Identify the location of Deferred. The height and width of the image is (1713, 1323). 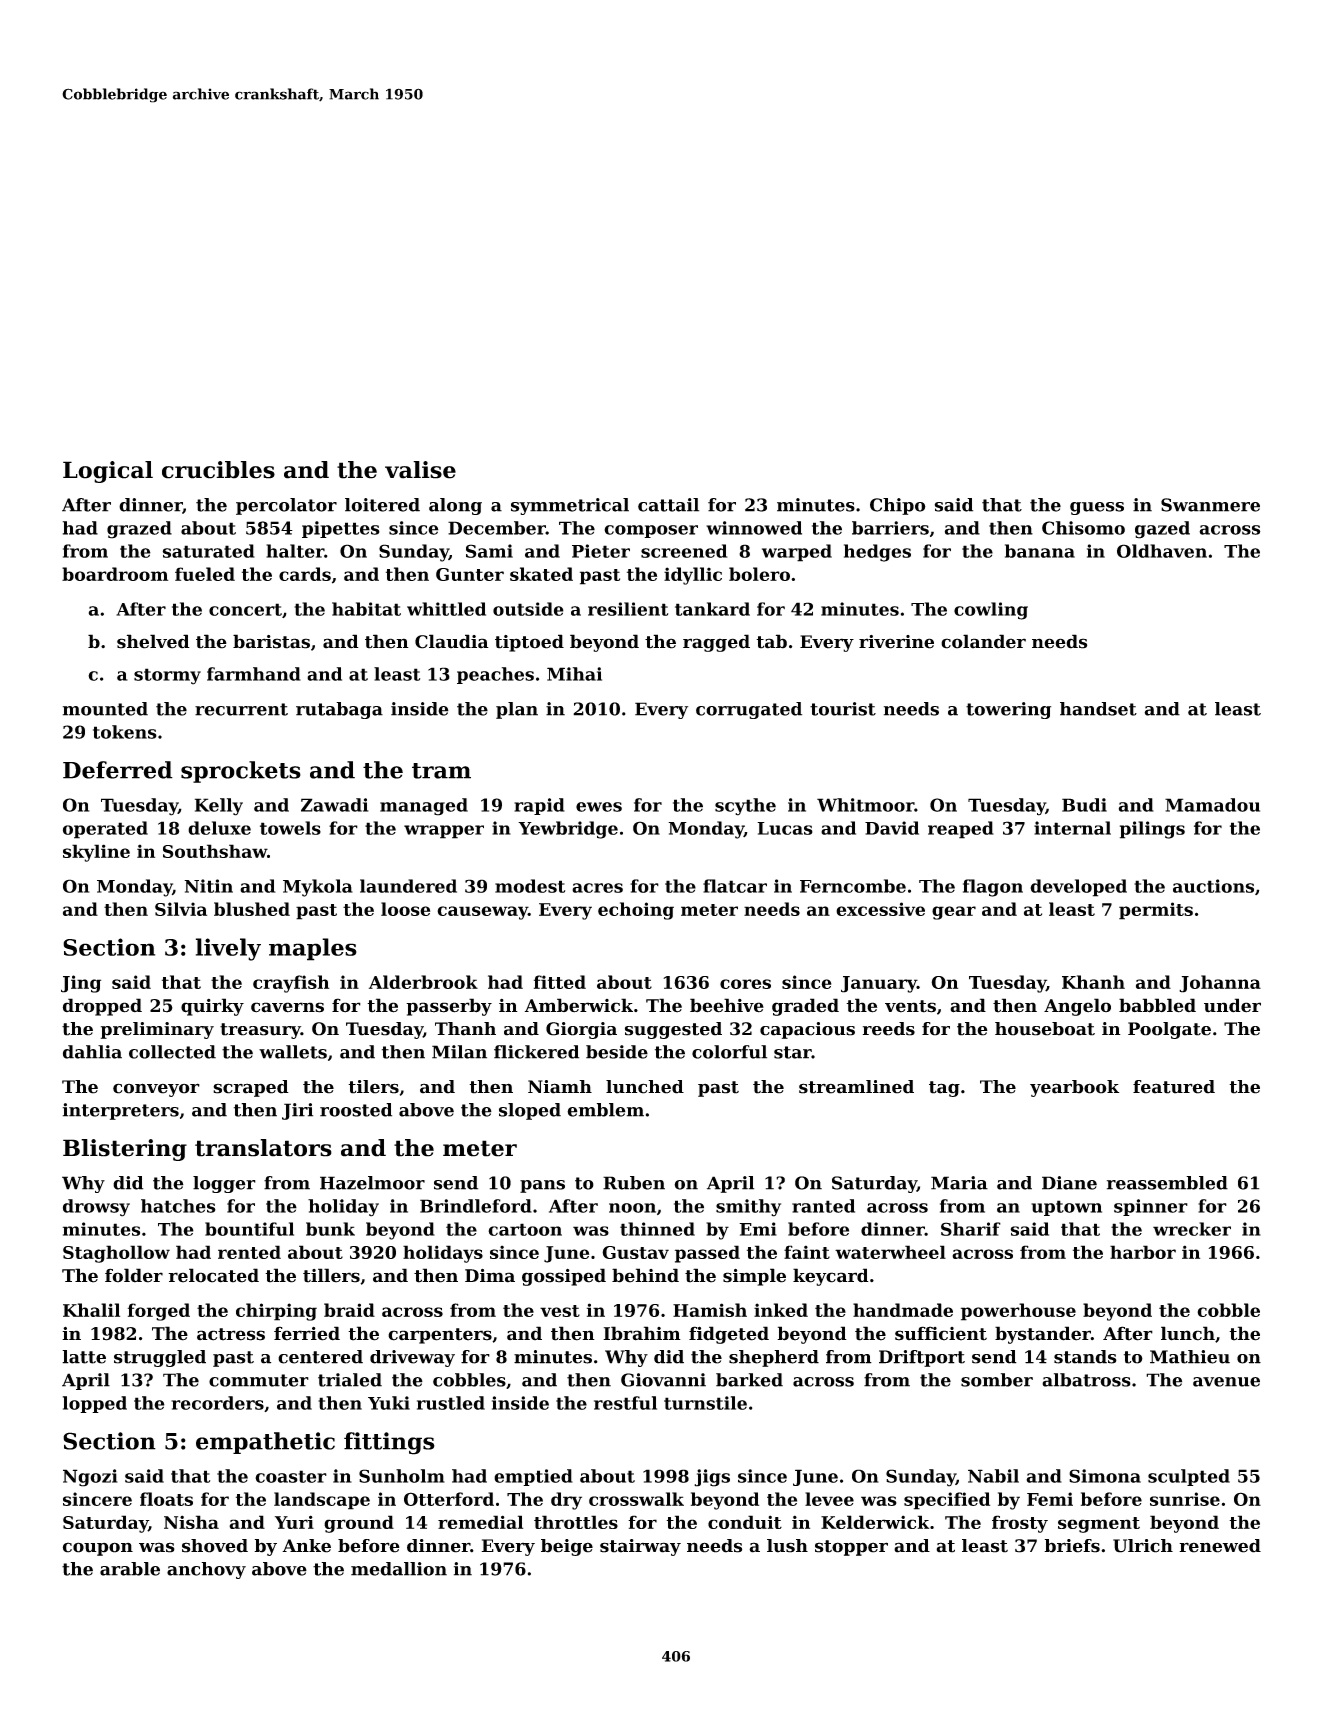
(118, 770).
